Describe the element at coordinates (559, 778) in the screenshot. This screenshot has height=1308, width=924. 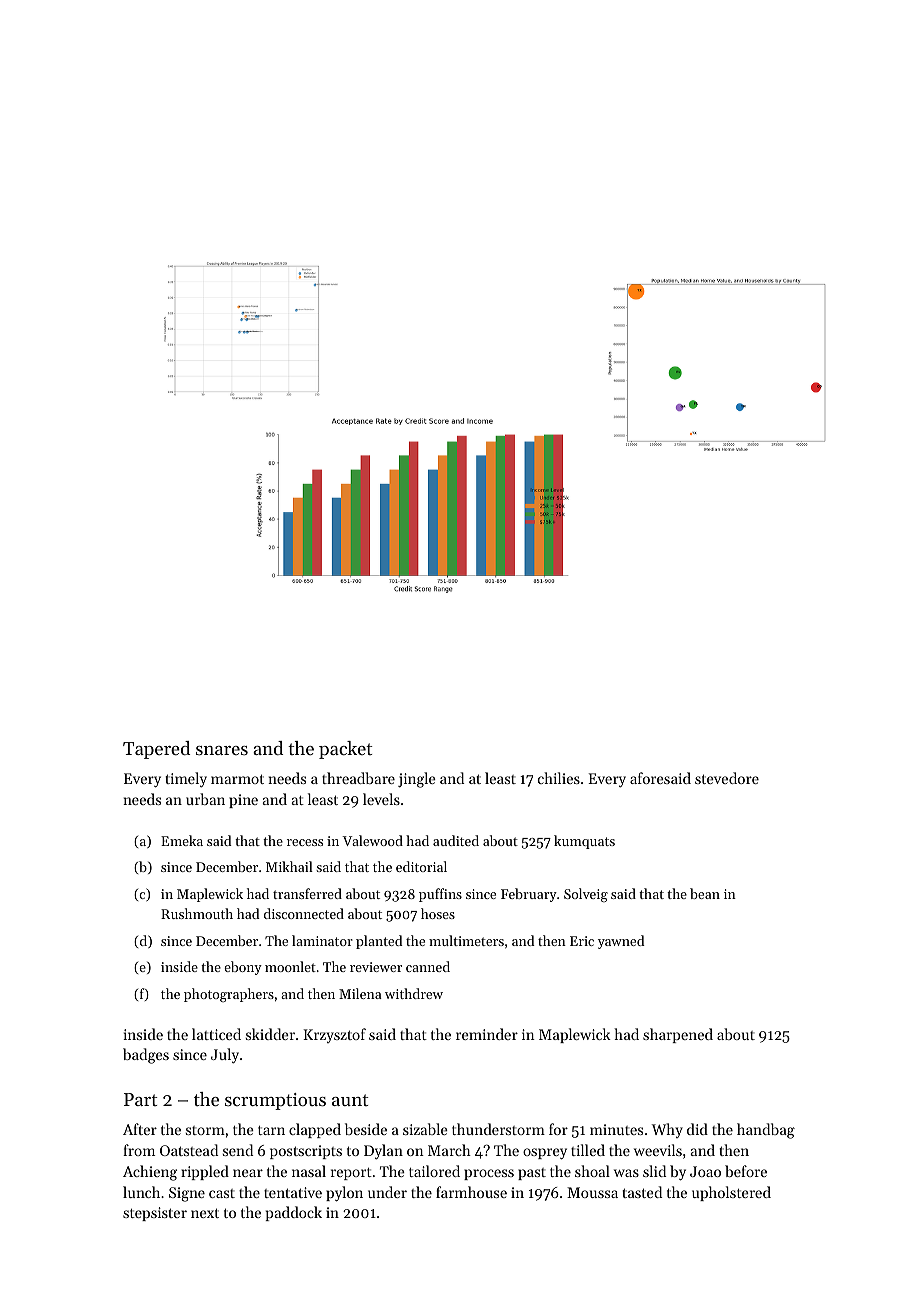
I see `chilies` at that location.
